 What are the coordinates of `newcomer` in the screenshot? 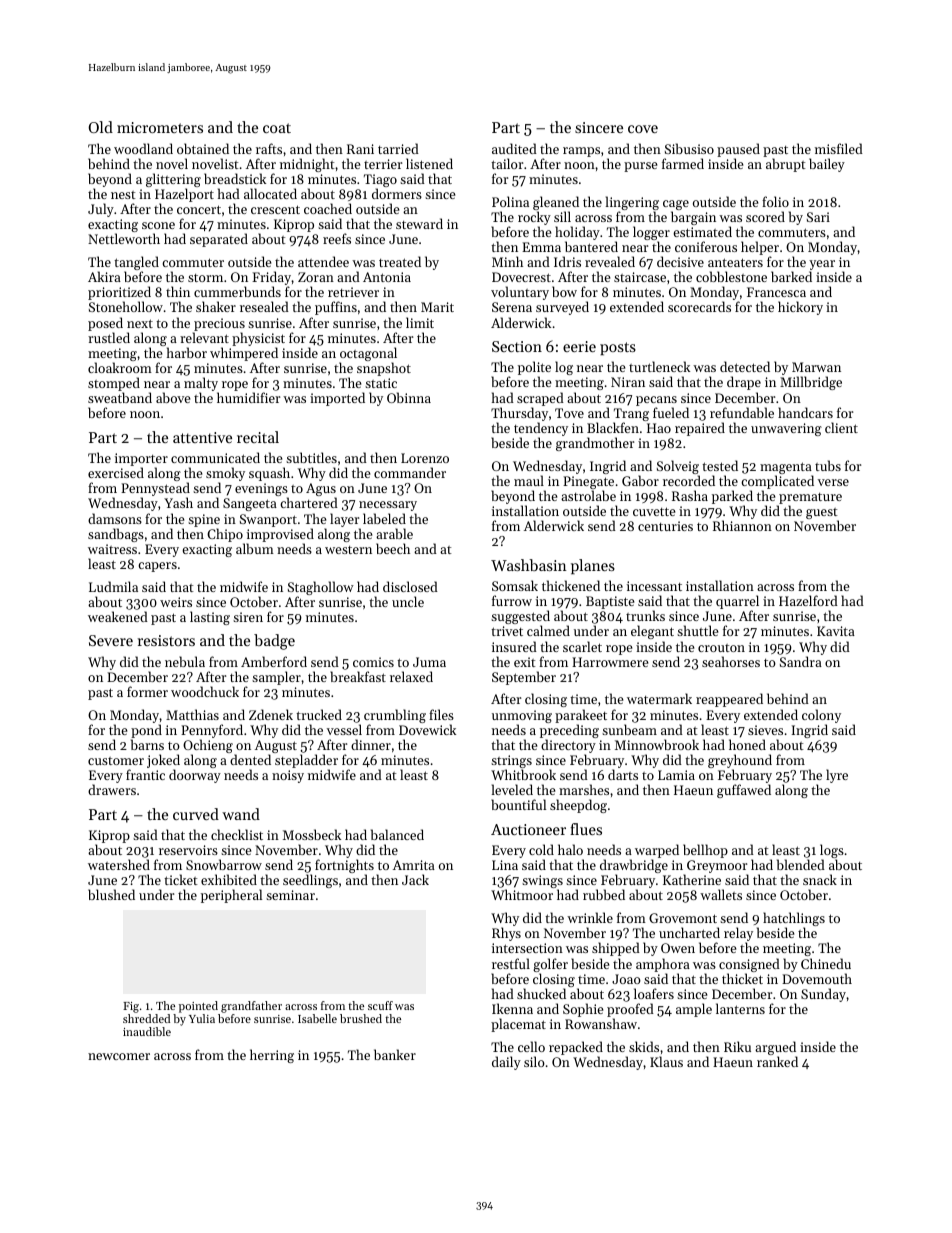 It's located at (119, 1056).
